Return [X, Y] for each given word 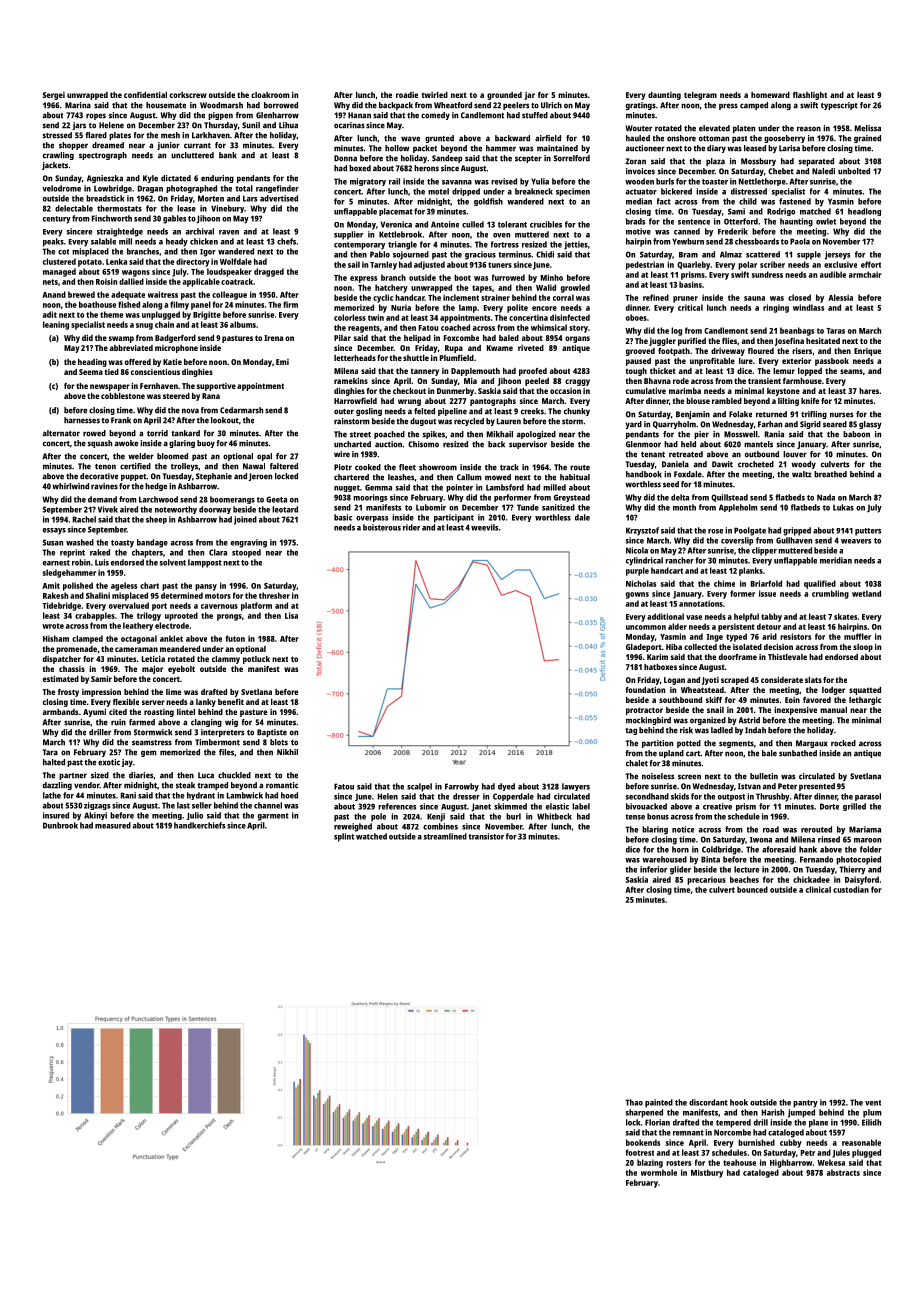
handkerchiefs [199, 825]
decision [778, 647]
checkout [409, 391]
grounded [504, 96]
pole [378, 817]
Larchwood [158, 499]
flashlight [810, 96]
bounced [752, 889]
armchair [865, 274]
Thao [634, 1102]
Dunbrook [60, 825]
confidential [145, 95]
